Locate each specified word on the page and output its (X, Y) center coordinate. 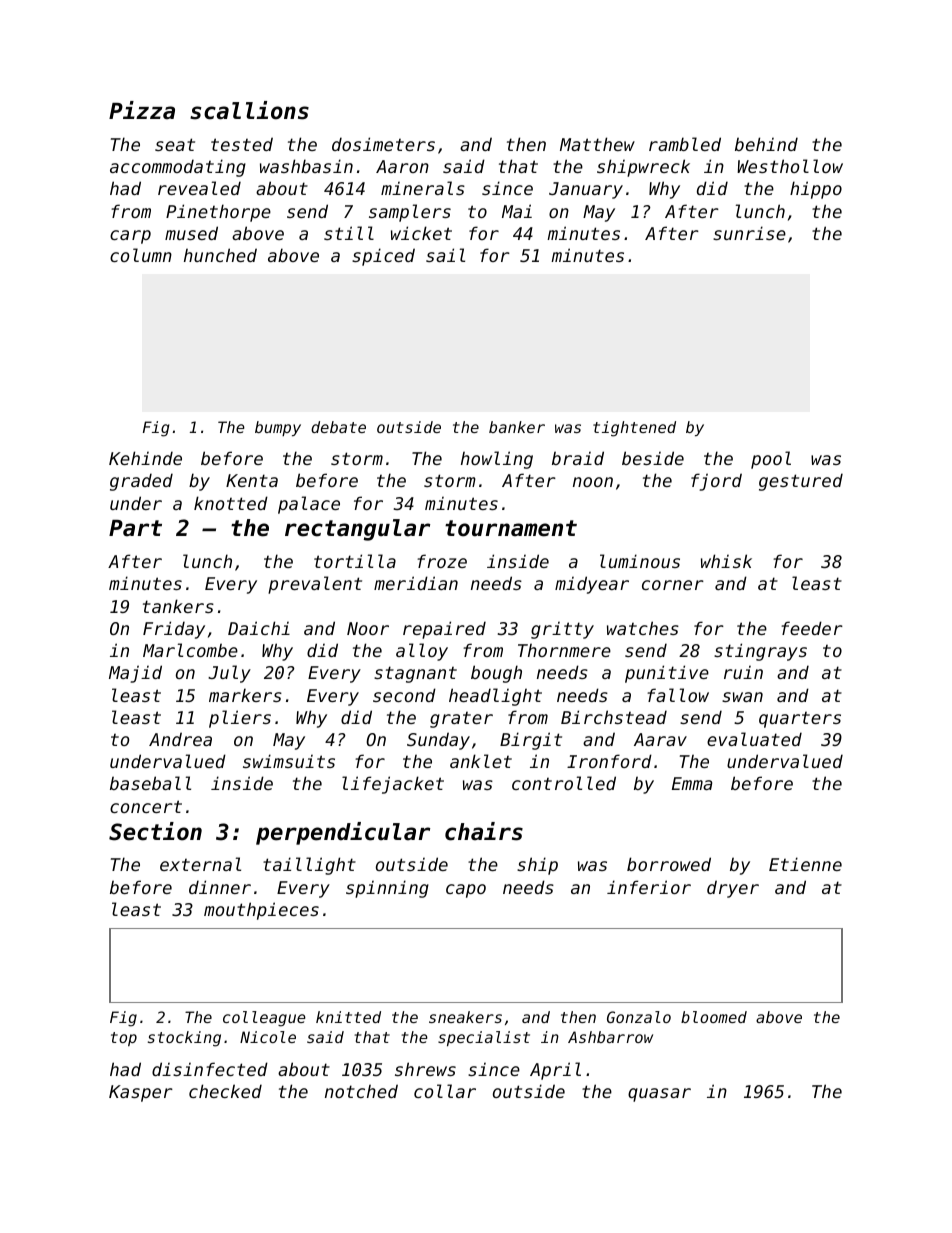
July (229, 674)
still (349, 233)
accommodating (178, 168)
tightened (634, 429)
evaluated (754, 739)
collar (445, 1091)
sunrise (749, 233)
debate (338, 427)
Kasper (141, 1093)
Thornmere (564, 650)
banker (517, 427)
